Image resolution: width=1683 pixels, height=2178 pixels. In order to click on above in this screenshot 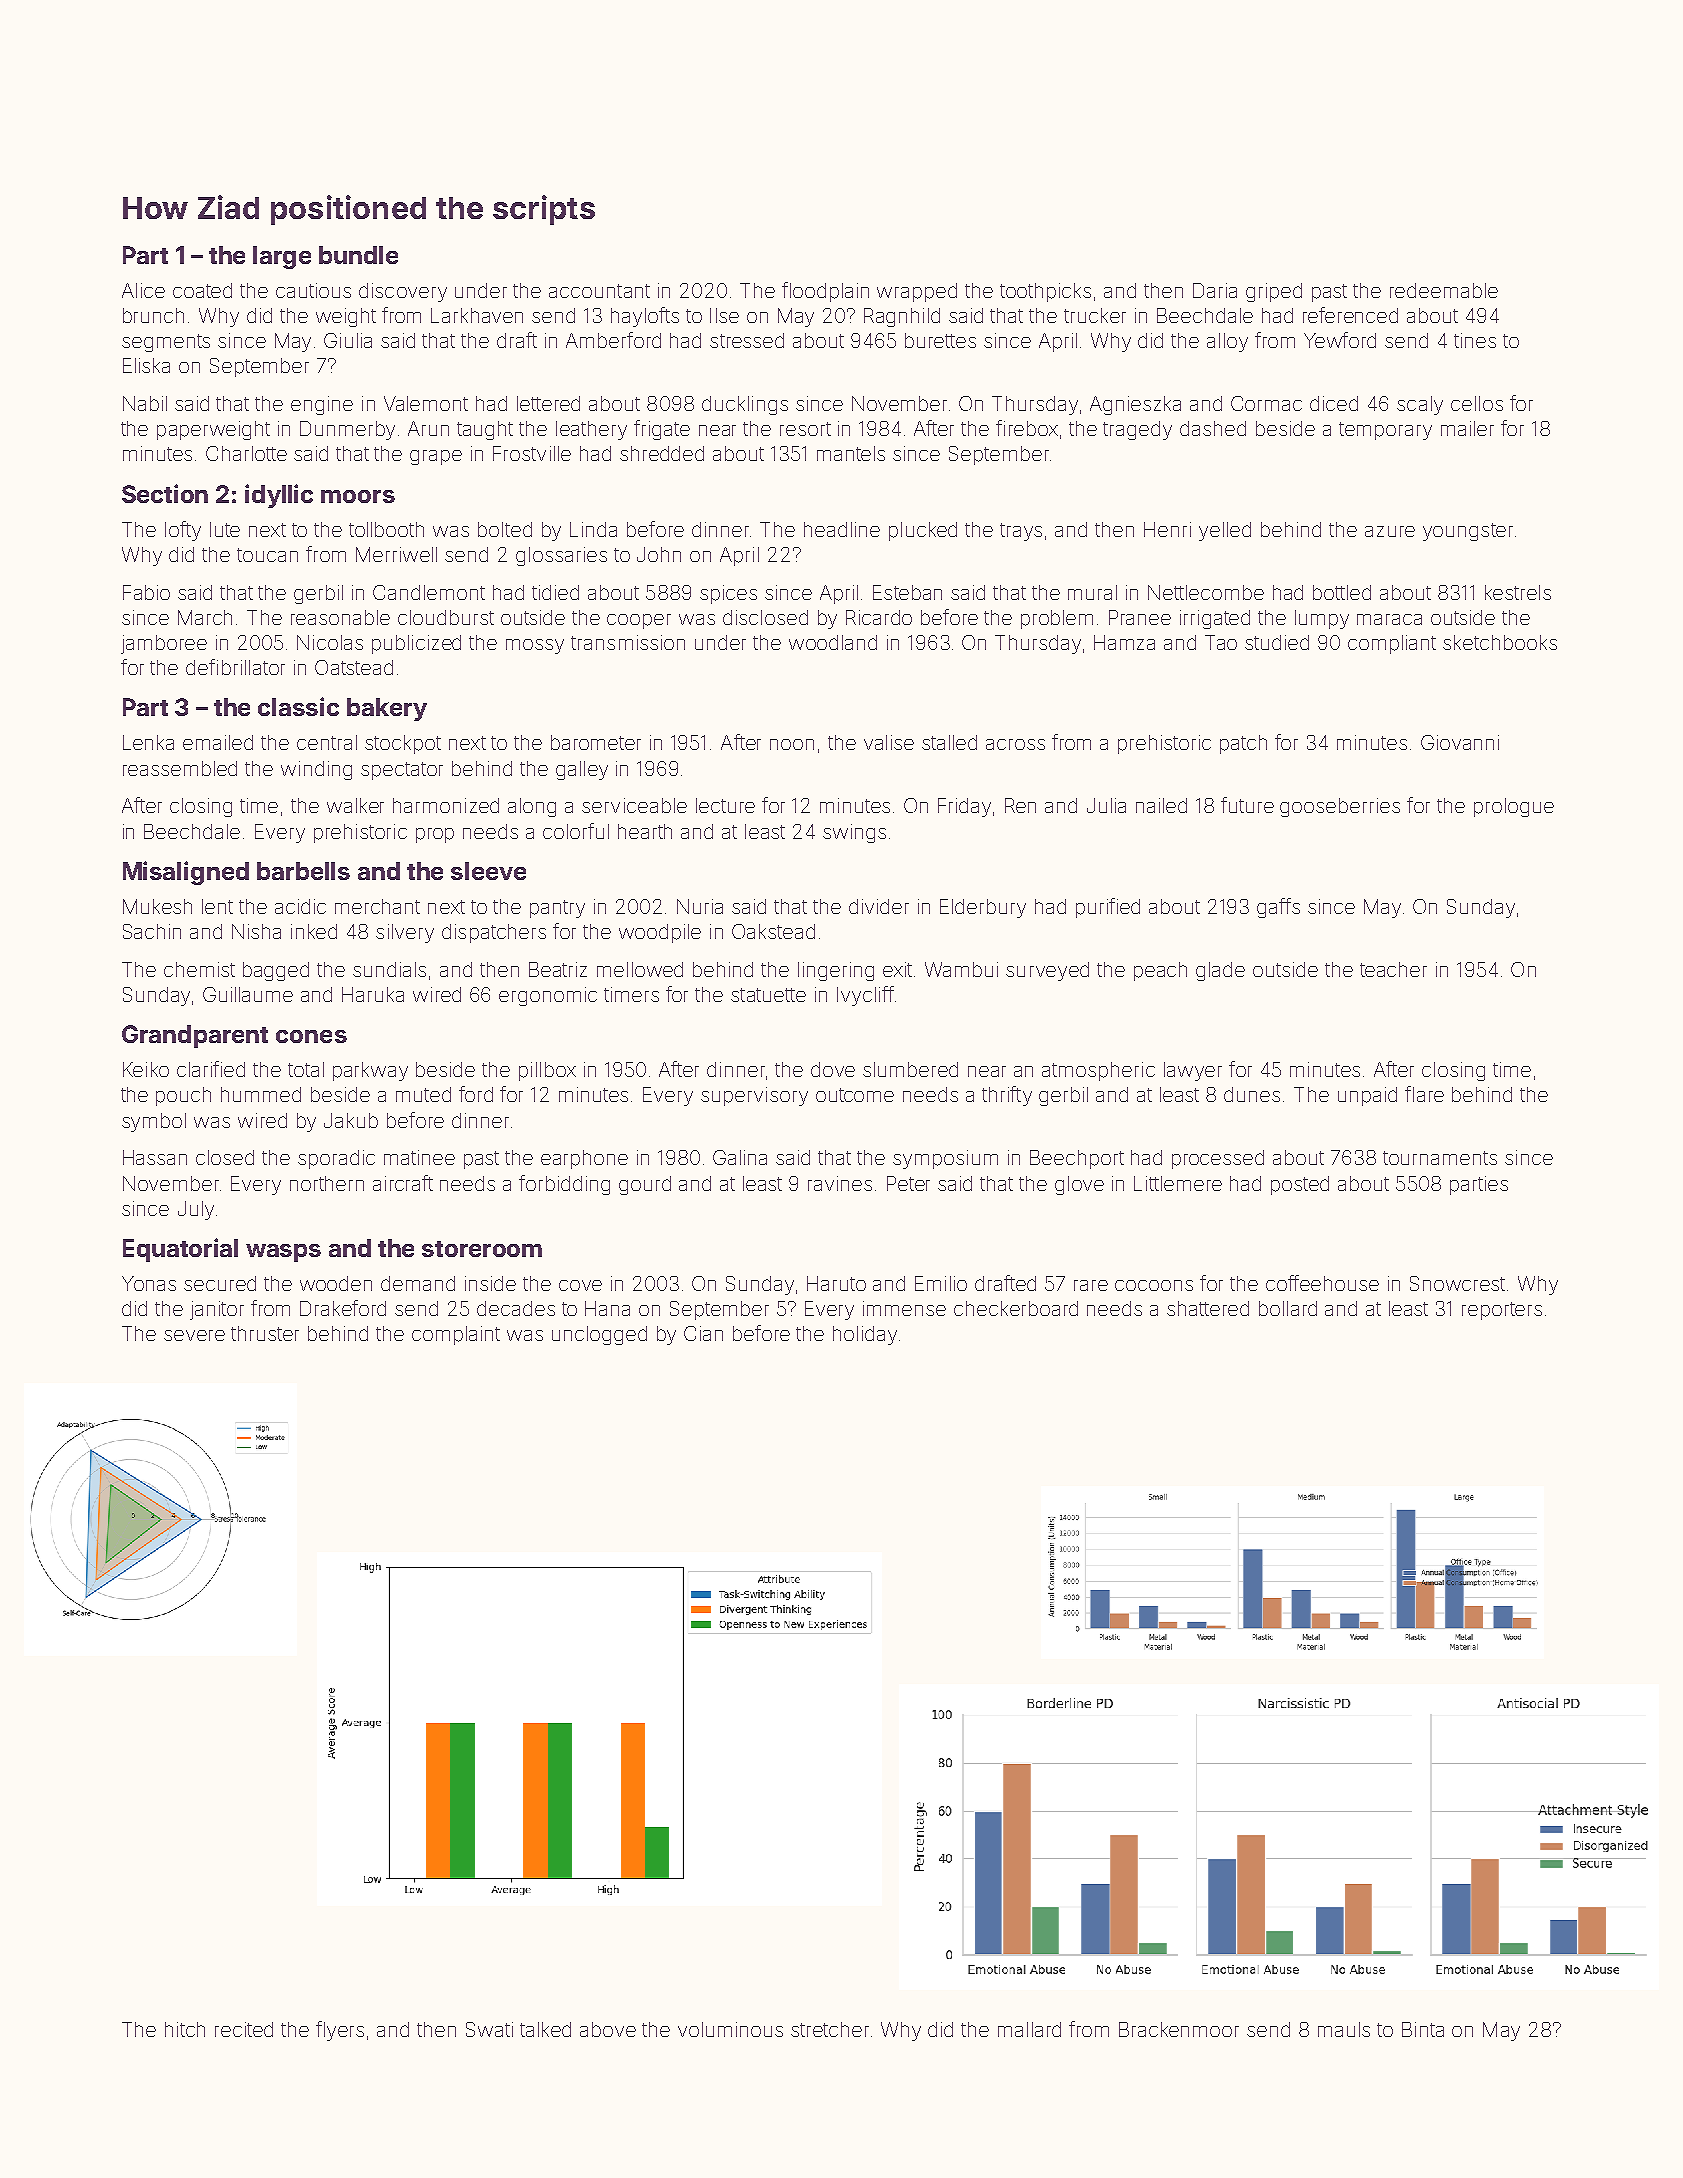, I will do `click(608, 2029)`.
